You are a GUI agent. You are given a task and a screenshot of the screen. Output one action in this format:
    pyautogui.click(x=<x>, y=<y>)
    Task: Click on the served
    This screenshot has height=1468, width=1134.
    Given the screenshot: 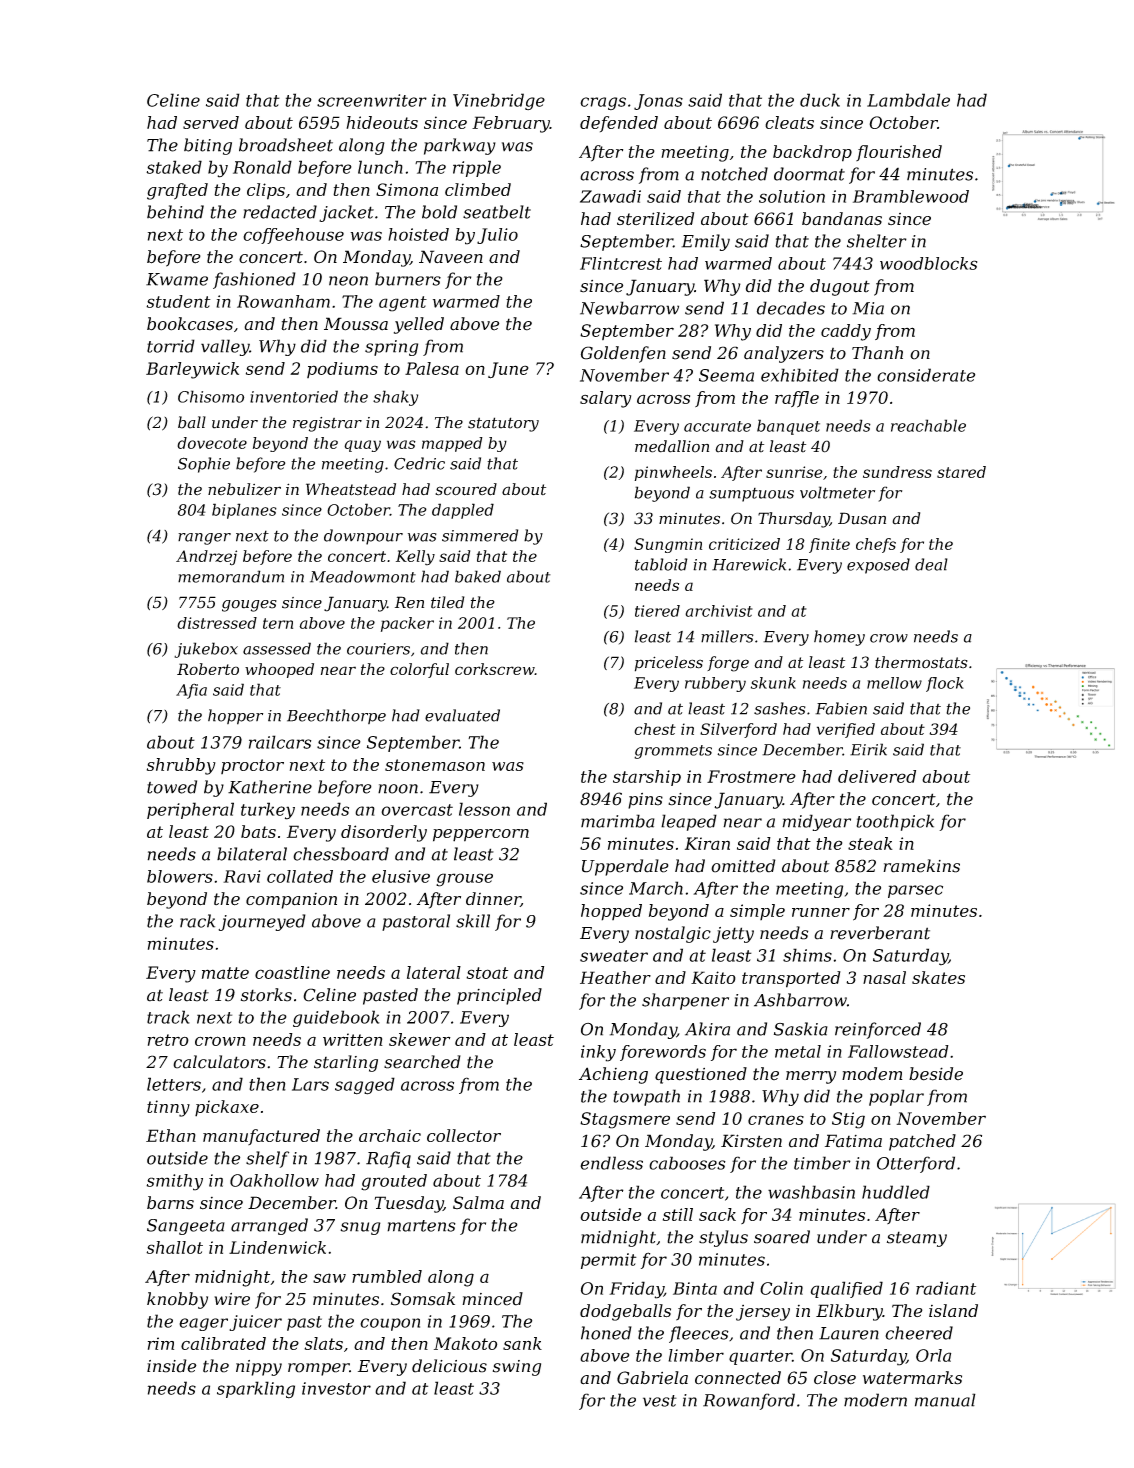 What is the action you would take?
    pyautogui.click(x=211, y=122)
